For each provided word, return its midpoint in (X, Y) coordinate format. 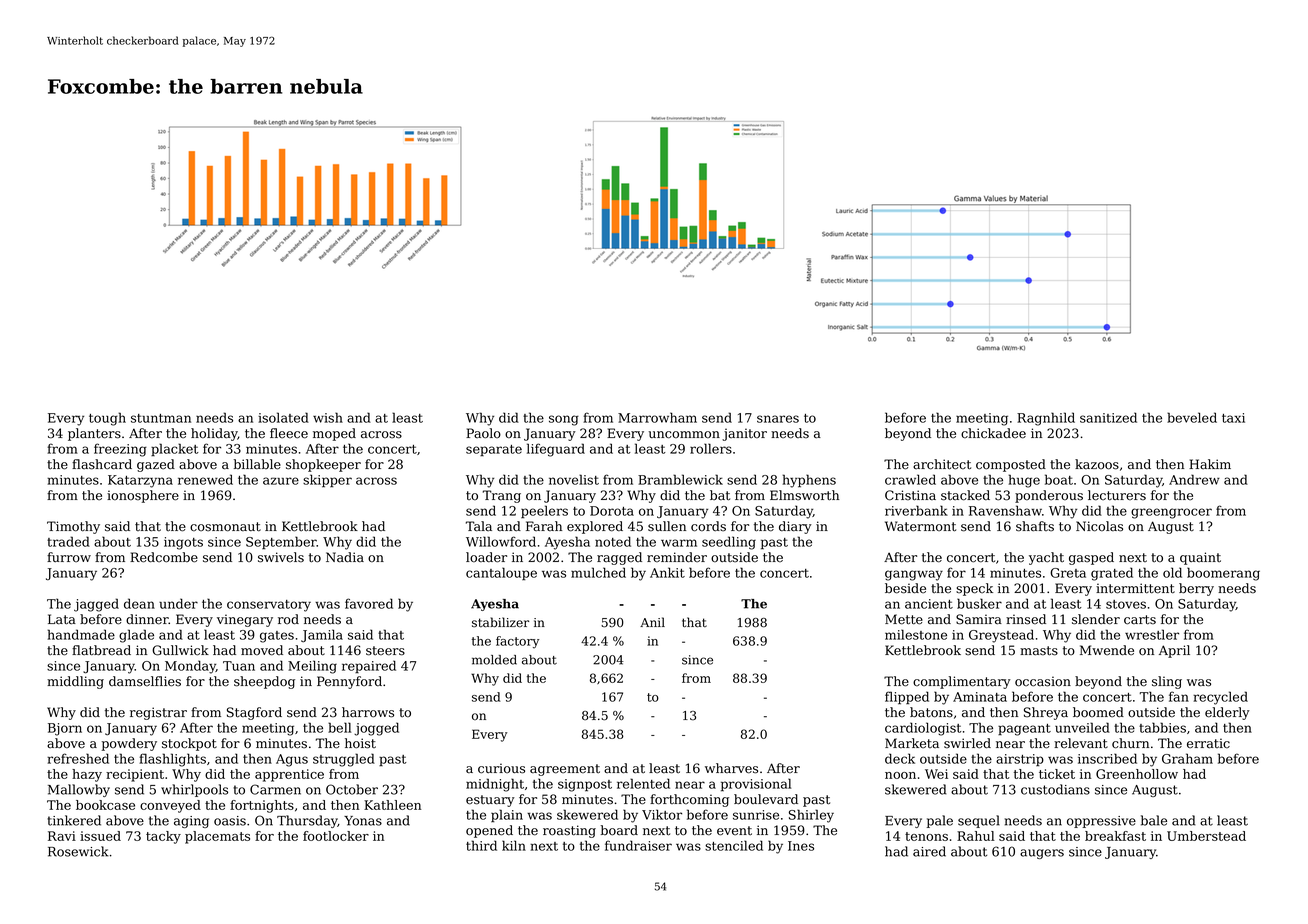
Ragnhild (1046, 419)
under (178, 603)
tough (107, 419)
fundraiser (638, 845)
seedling (729, 543)
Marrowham (657, 417)
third (481, 845)
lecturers (1117, 495)
